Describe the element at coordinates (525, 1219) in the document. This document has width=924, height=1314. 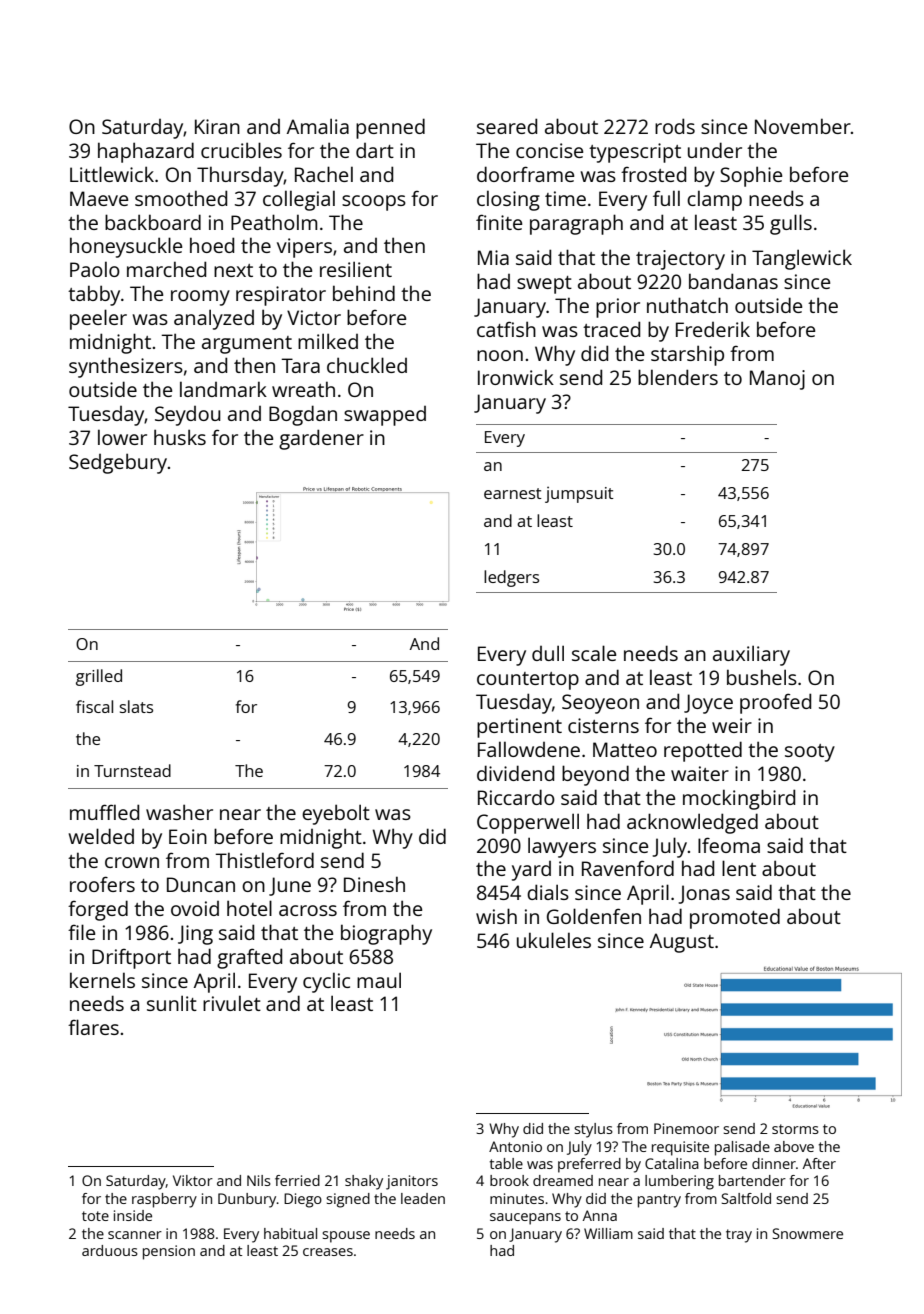
I see `saucepans` at that location.
